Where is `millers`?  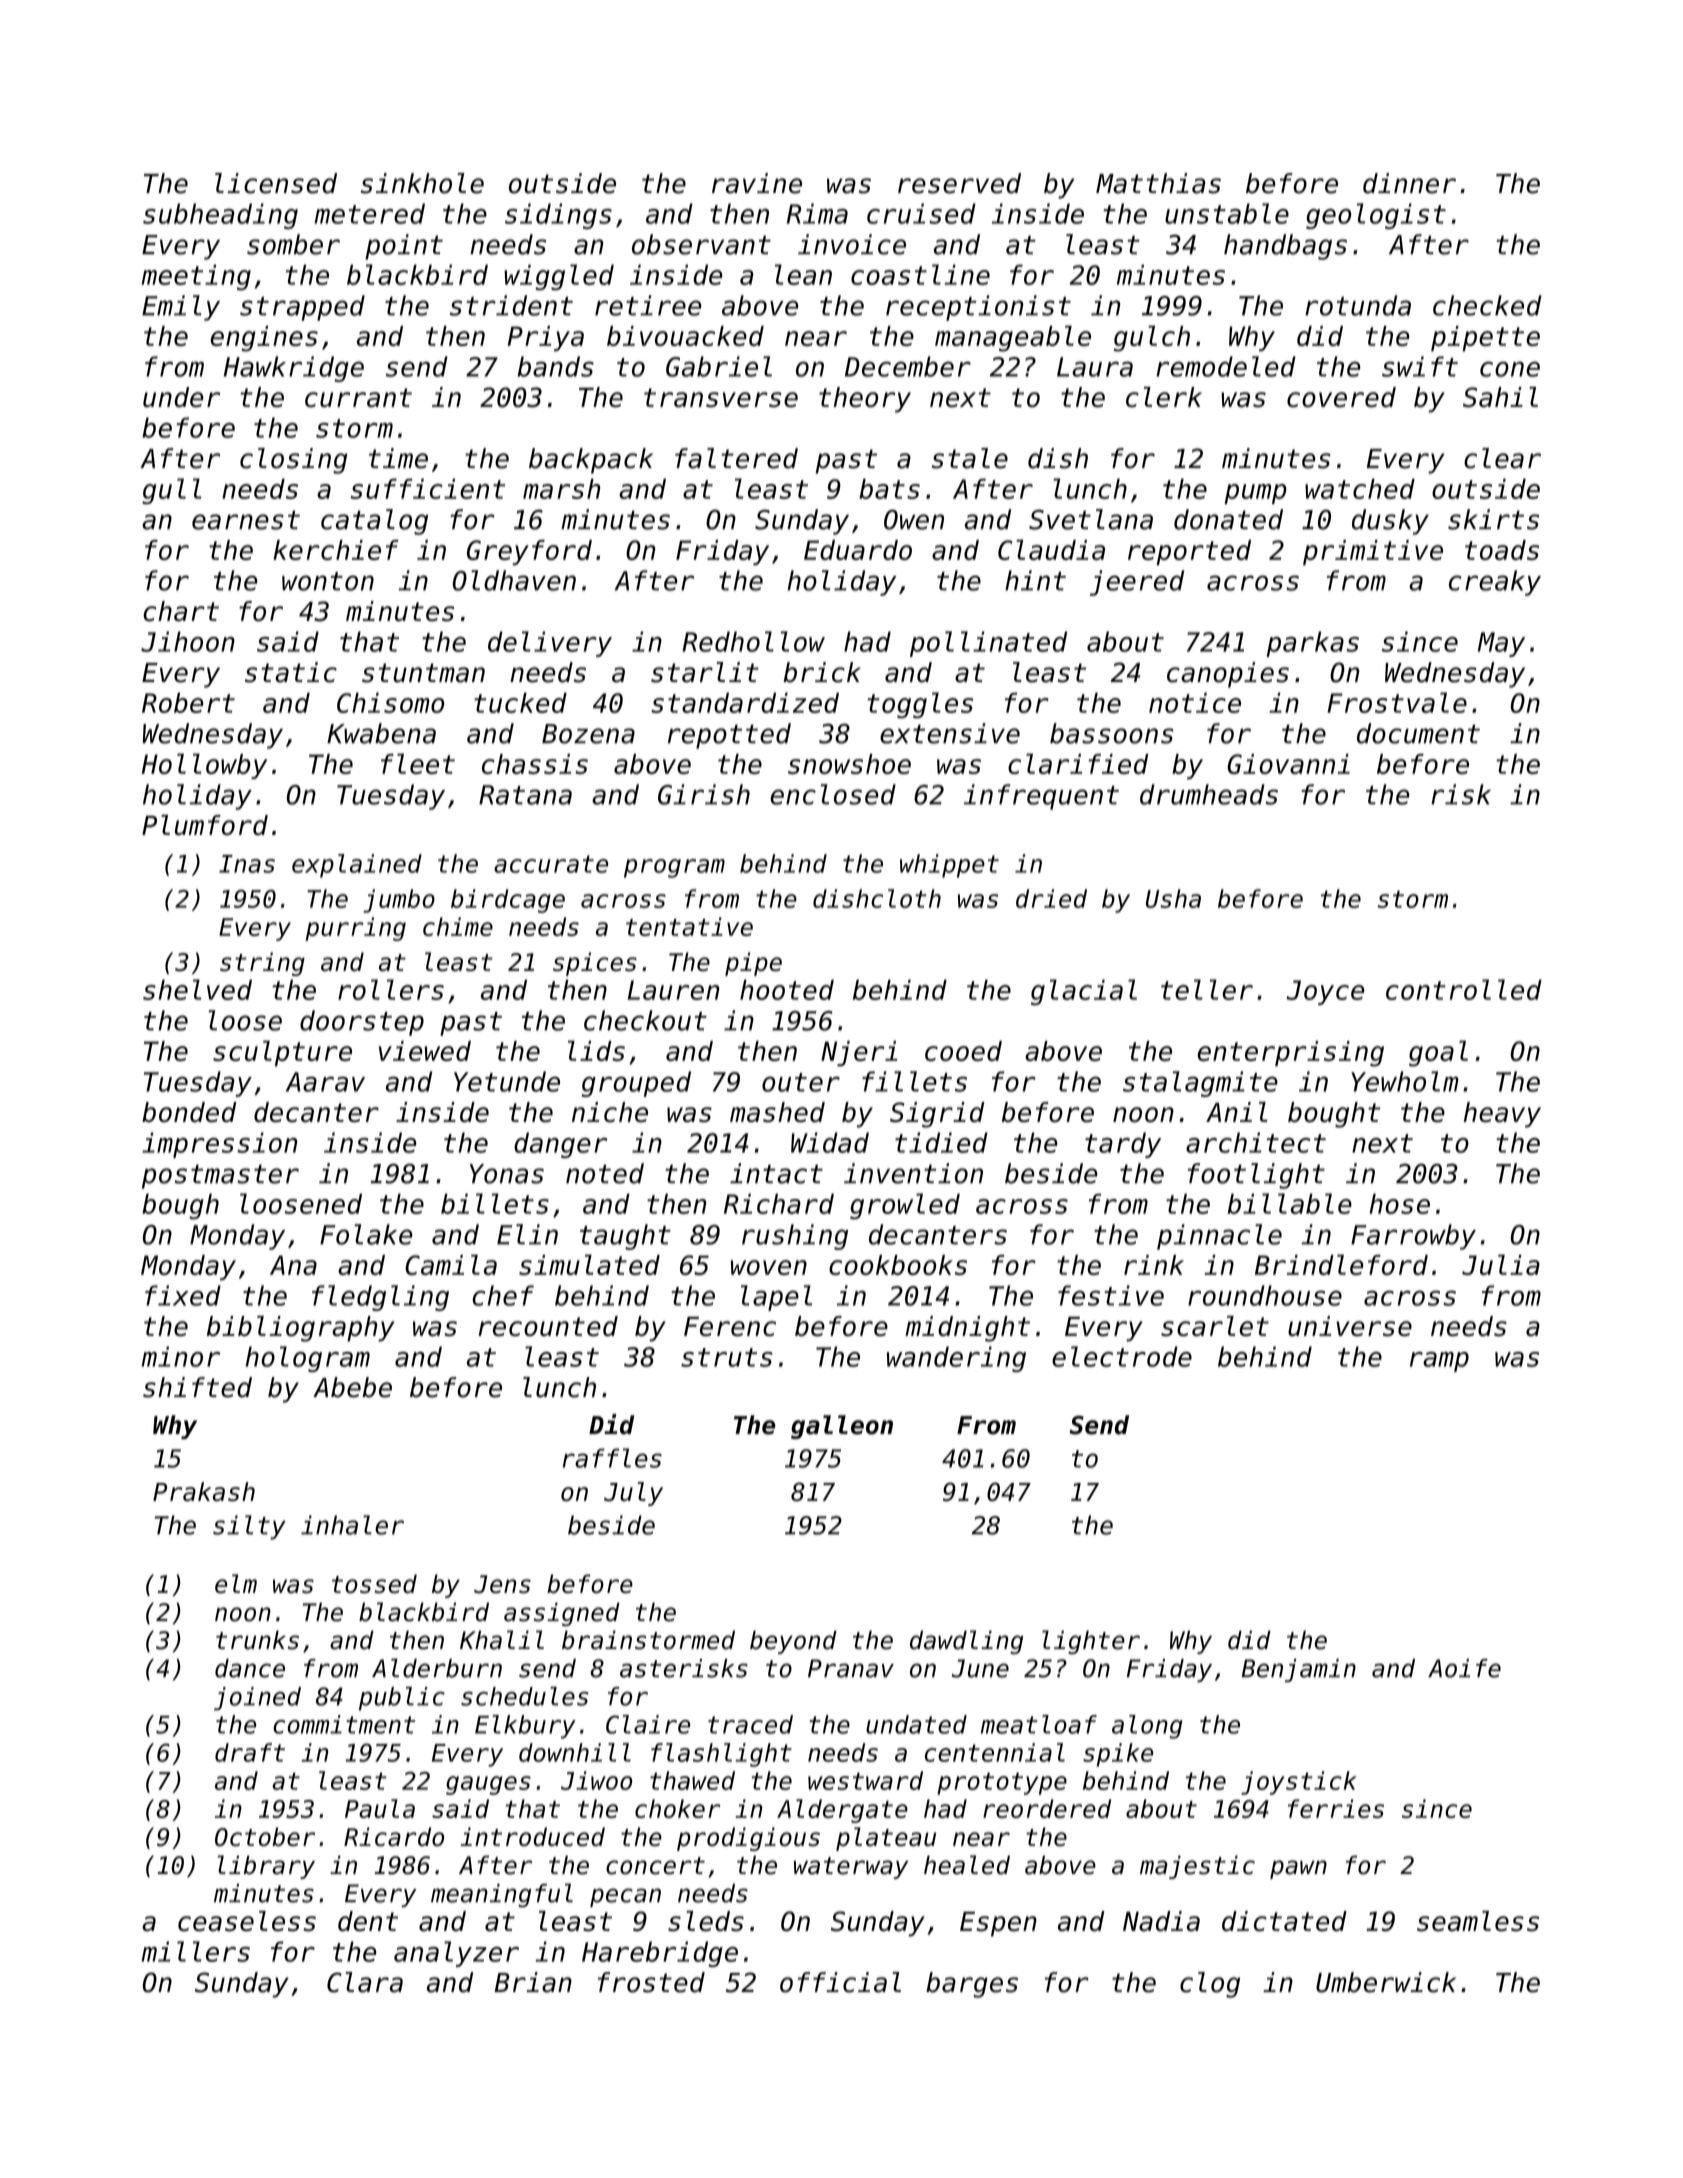 millers is located at coordinates (195, 1951).
